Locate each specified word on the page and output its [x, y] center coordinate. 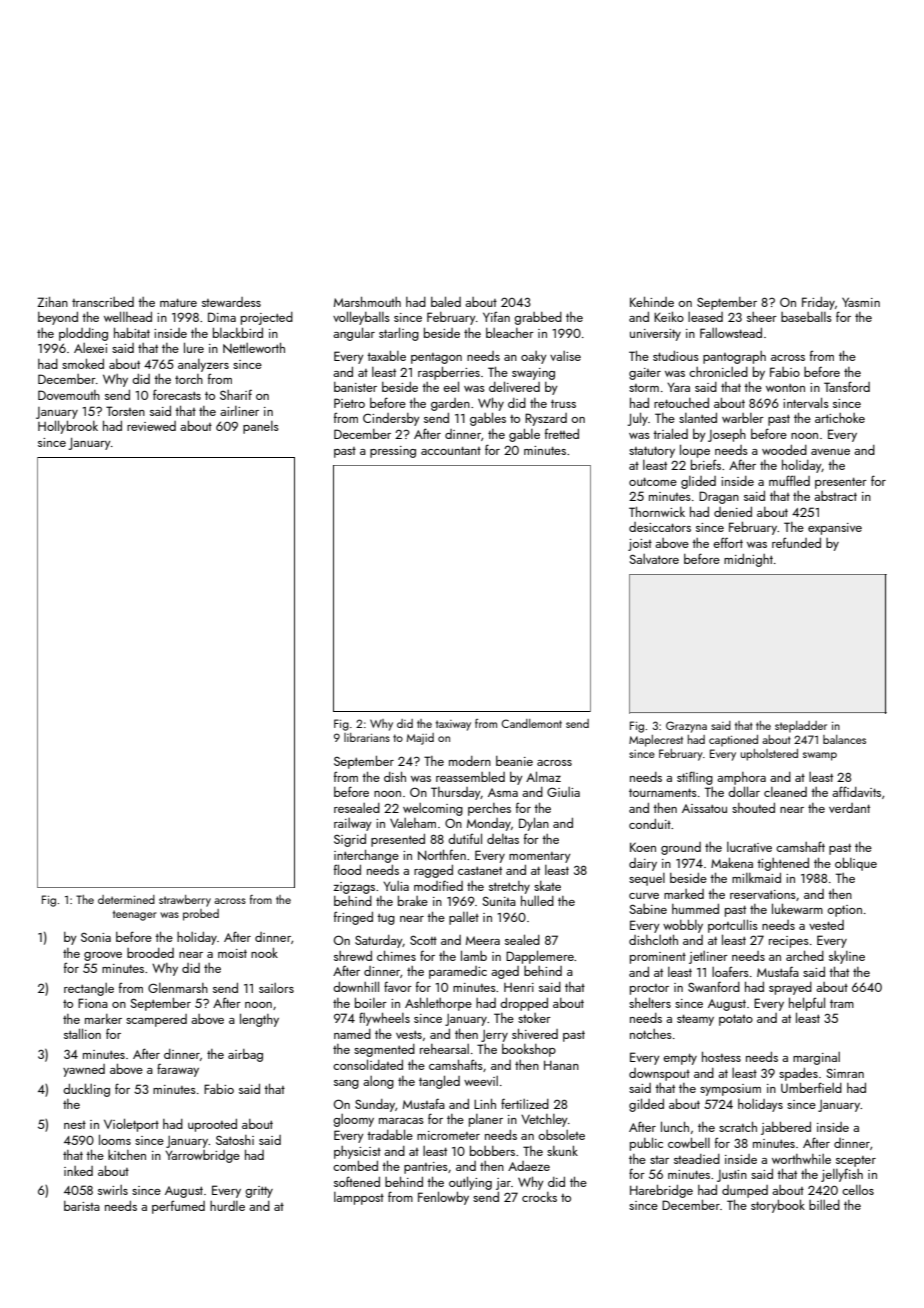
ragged [433, 871]
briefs [706, 464]
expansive [835, 529]
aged [505, 972]
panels [261, 427]
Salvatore [654, 559]
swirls [113, 1190]
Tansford [847, 386]
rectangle [89, 989]
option [844, 911]
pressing [393, 452]
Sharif [236, 394]
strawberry [185, 901]
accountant [451, 450]
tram [842, 1003]
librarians [367, 737]
